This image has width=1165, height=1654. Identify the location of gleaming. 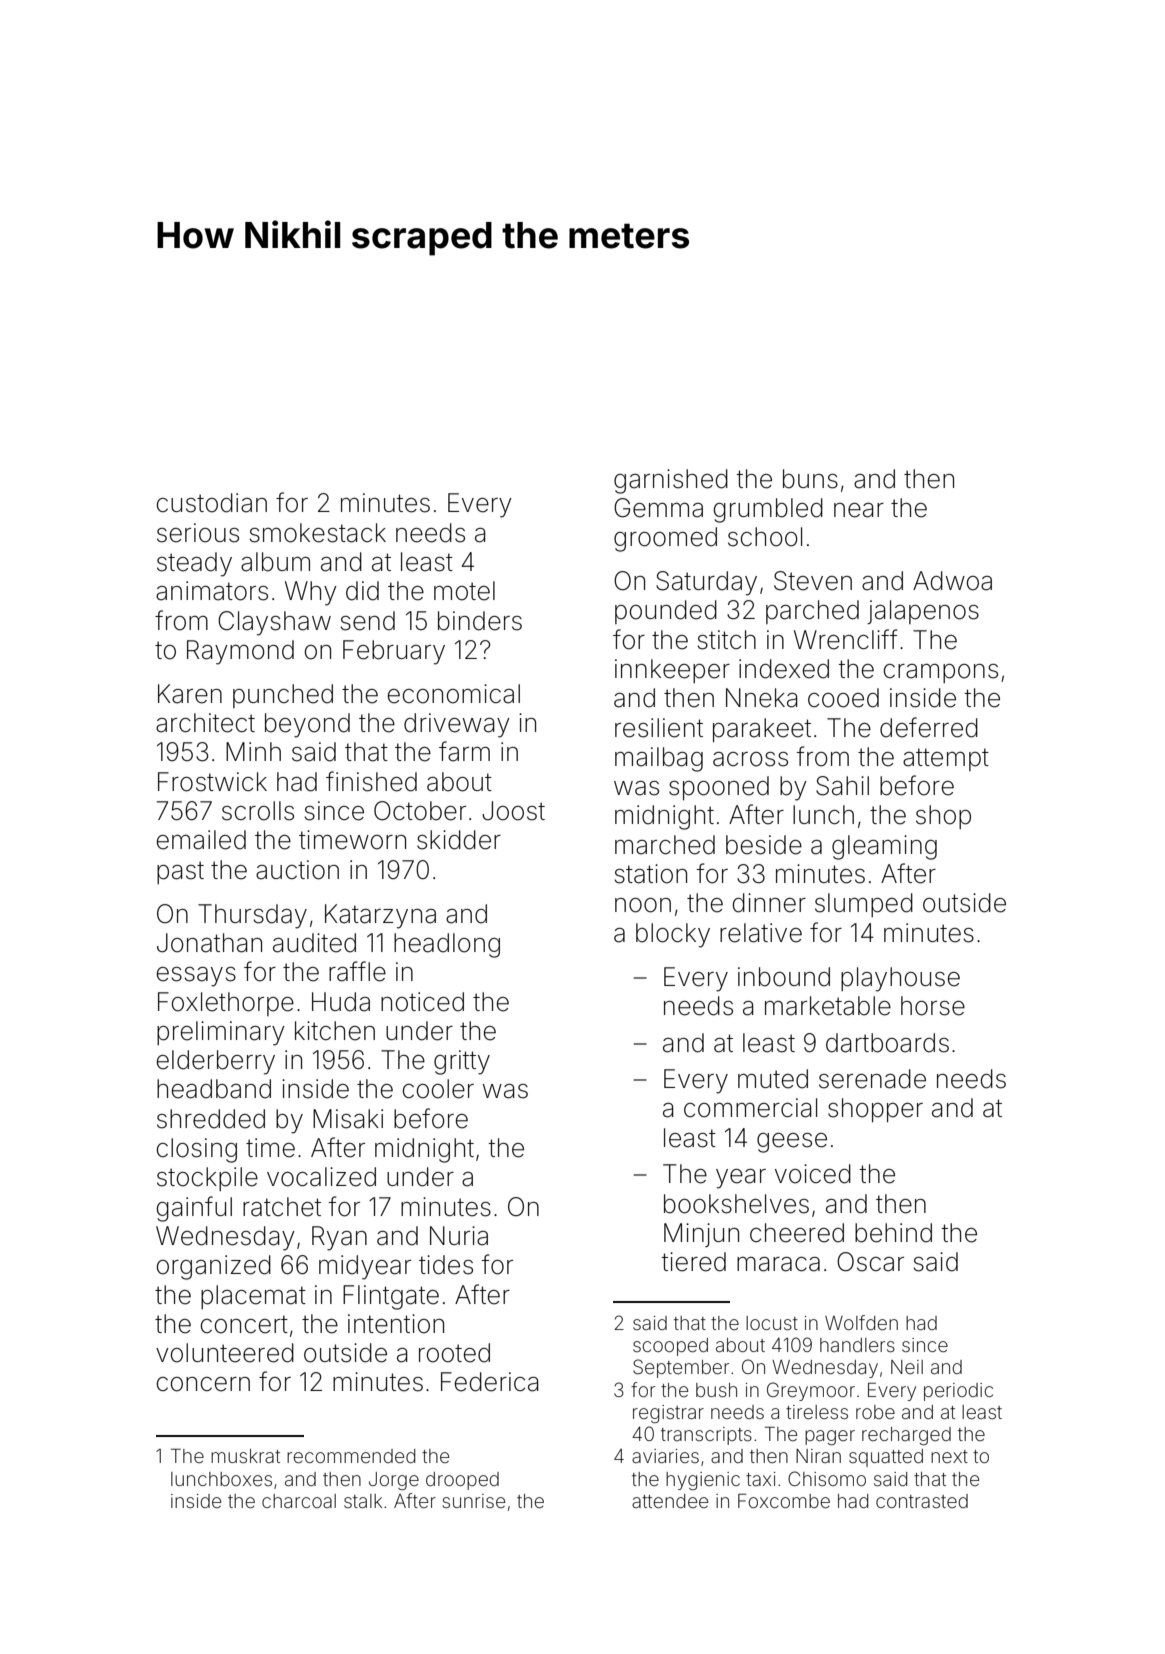
(884, 847).
